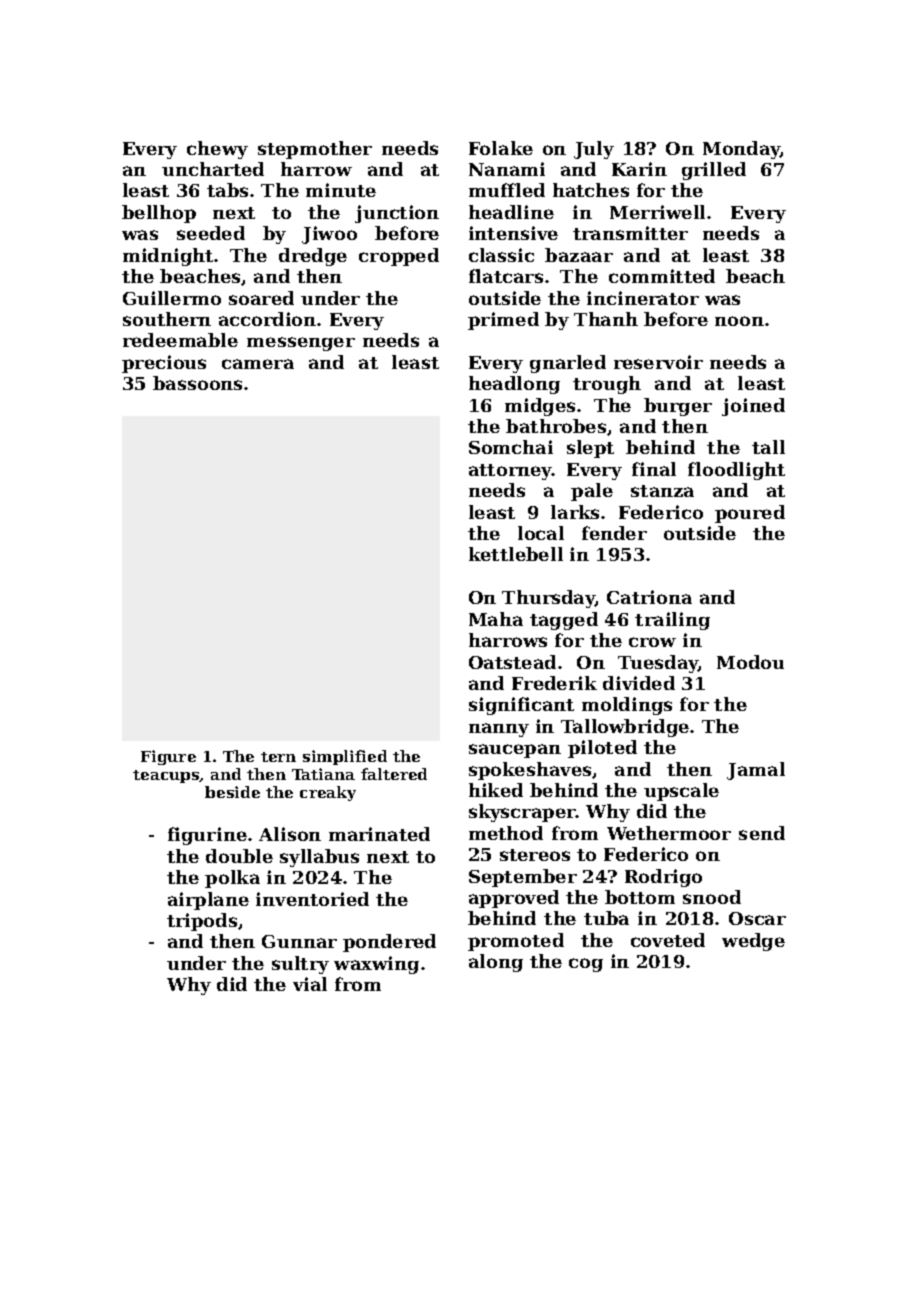 This screenshot has height=1316, width=908. What do you see at coordinates (217, 150) in the screenshot?
I see `chewy` at bounding box center [217, 150].
